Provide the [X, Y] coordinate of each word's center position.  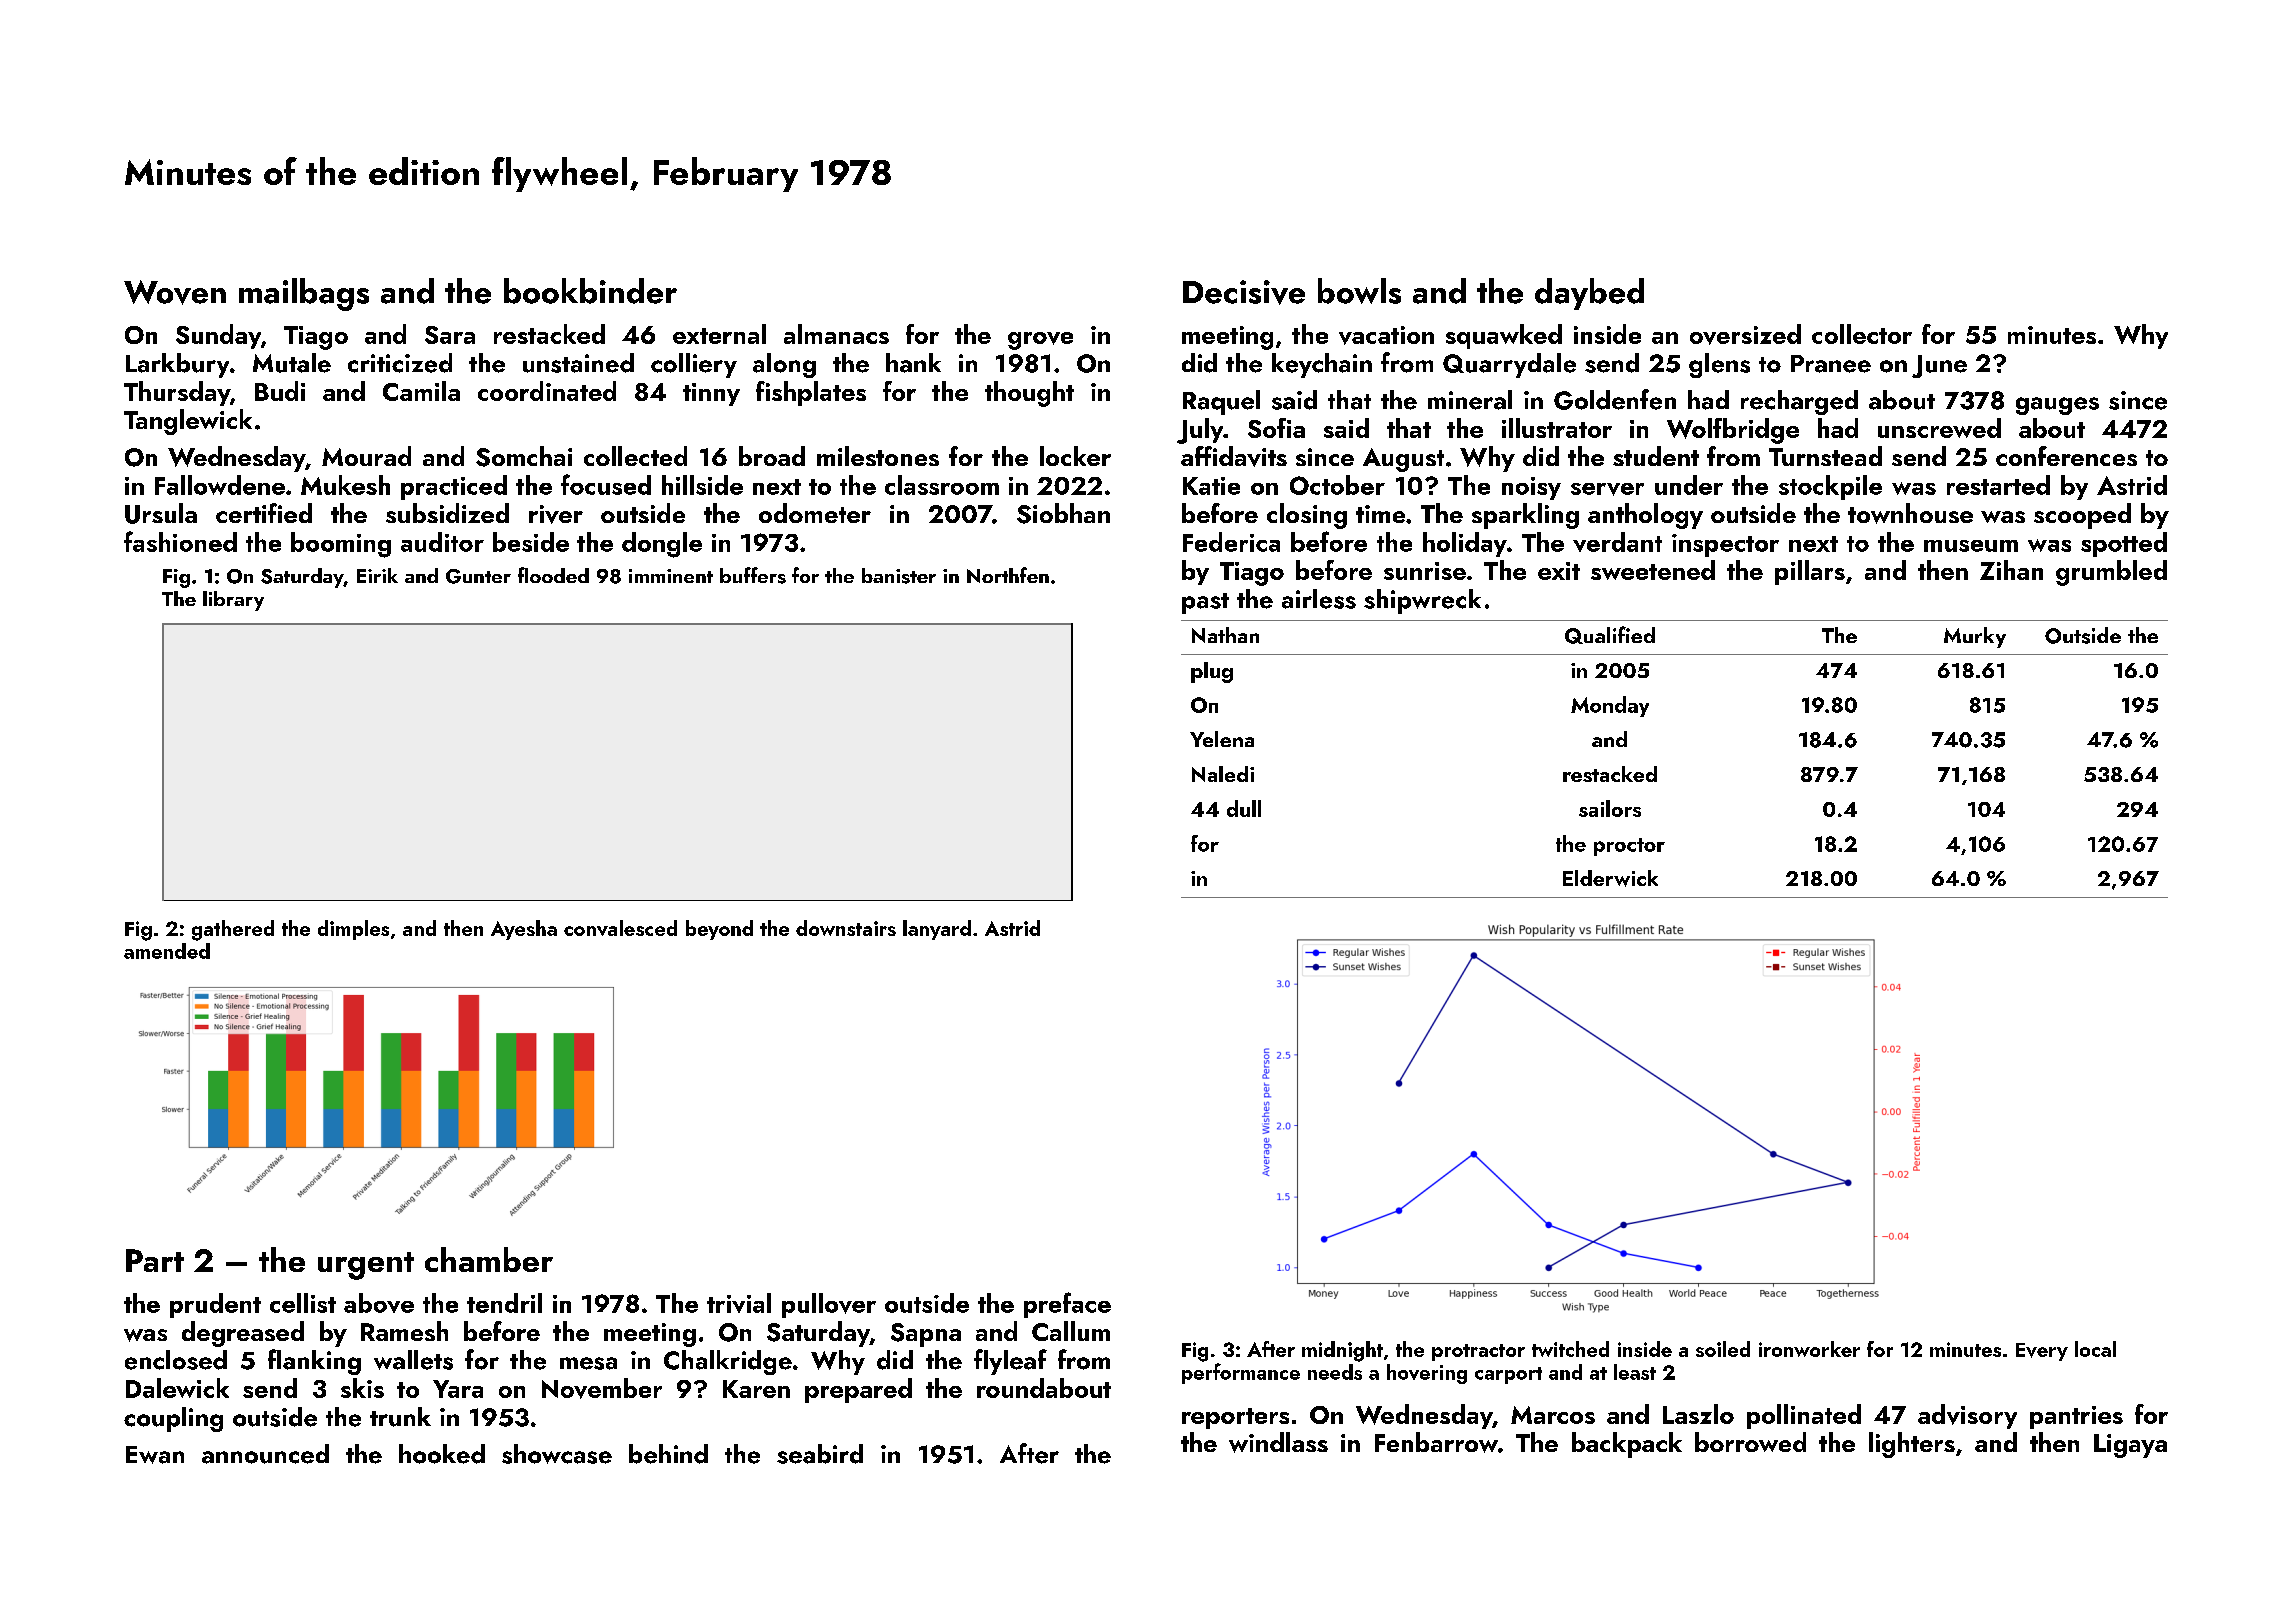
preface [1067, 1305]
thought [1029, 394]
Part [155, 1260]
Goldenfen [1615, 399]
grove [1040, 341]
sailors [1610, 808]
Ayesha [524, 930]
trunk [400, 1417]
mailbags [304, 294]
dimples [353, 930]
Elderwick [1610, 878]
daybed [1589, 294]
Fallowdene [220, 485]
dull [1244, 808]
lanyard [937, 930]
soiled [1723, 1349]
